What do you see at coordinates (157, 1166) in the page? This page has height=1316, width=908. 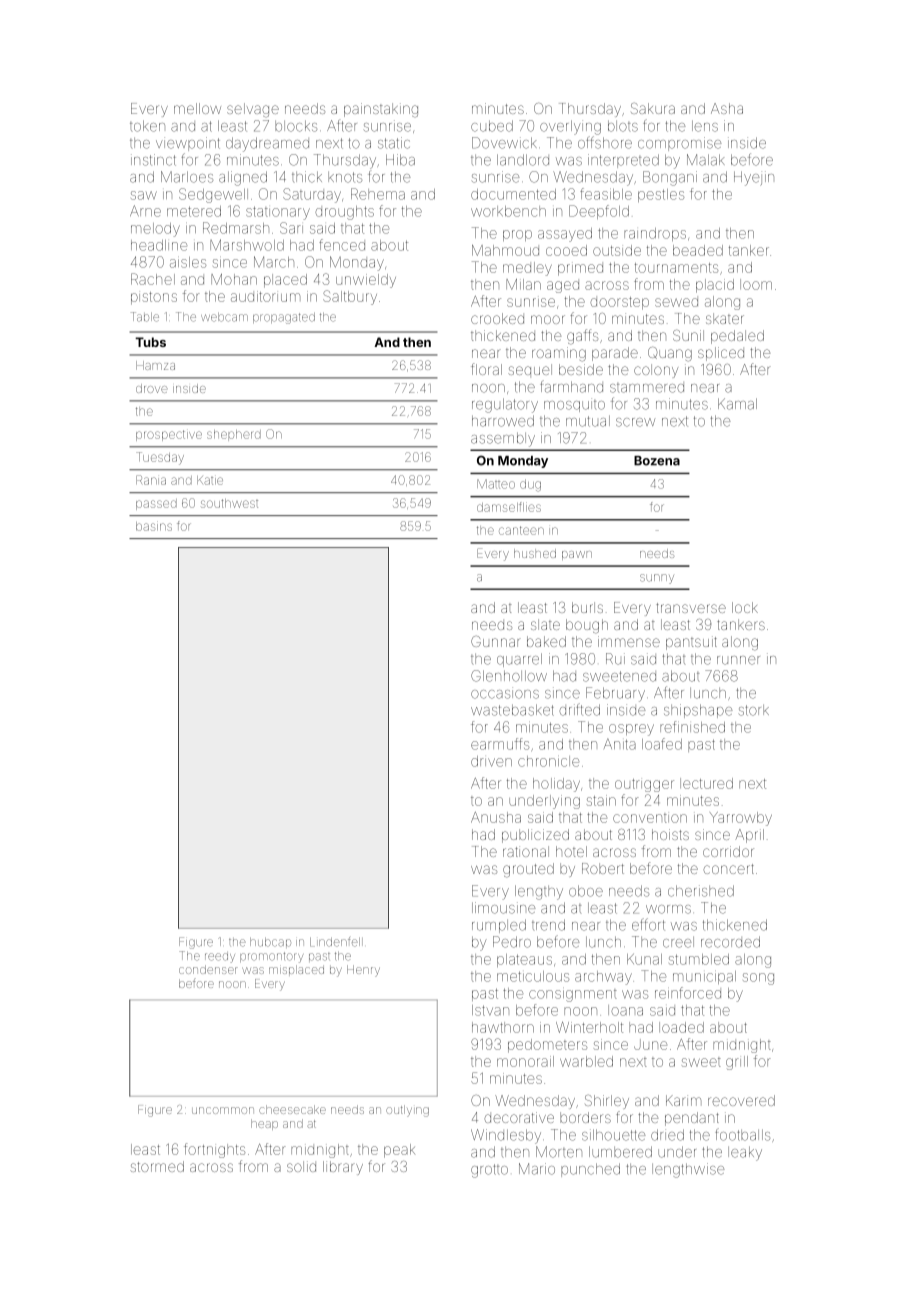 I see `stormed` at bounding box center [157, 1166].
